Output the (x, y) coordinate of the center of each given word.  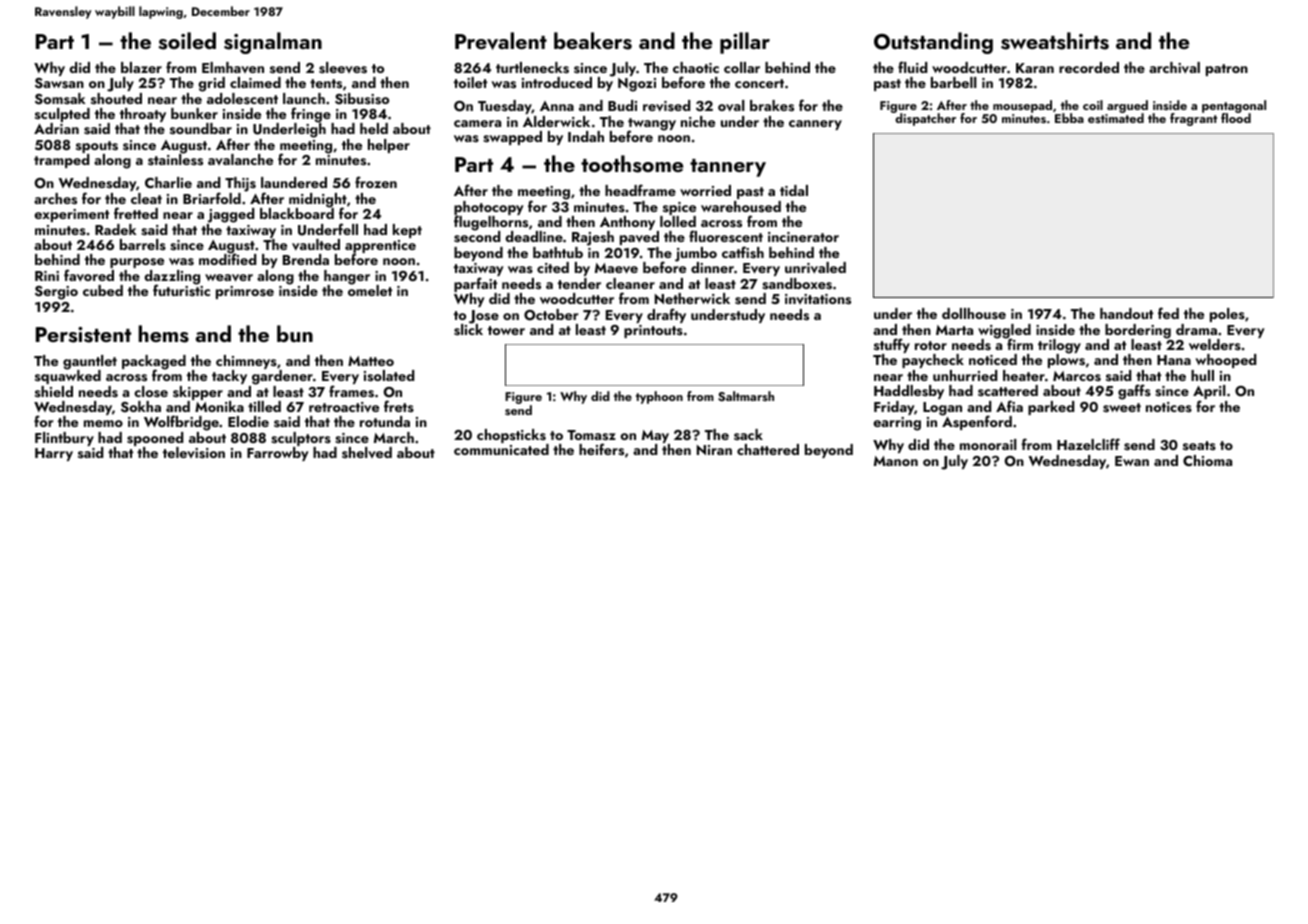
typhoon (659, 397)
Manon (896, 461)
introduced (557, 82)
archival (1174, 68)
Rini (47, 276)
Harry (54, 454)
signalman (273, 43)
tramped (61, 161)
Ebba (1069, 118)
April (1209, 392)
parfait (475, 284)
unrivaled (815, 268)
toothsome (632, 164)
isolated (389, 376)
